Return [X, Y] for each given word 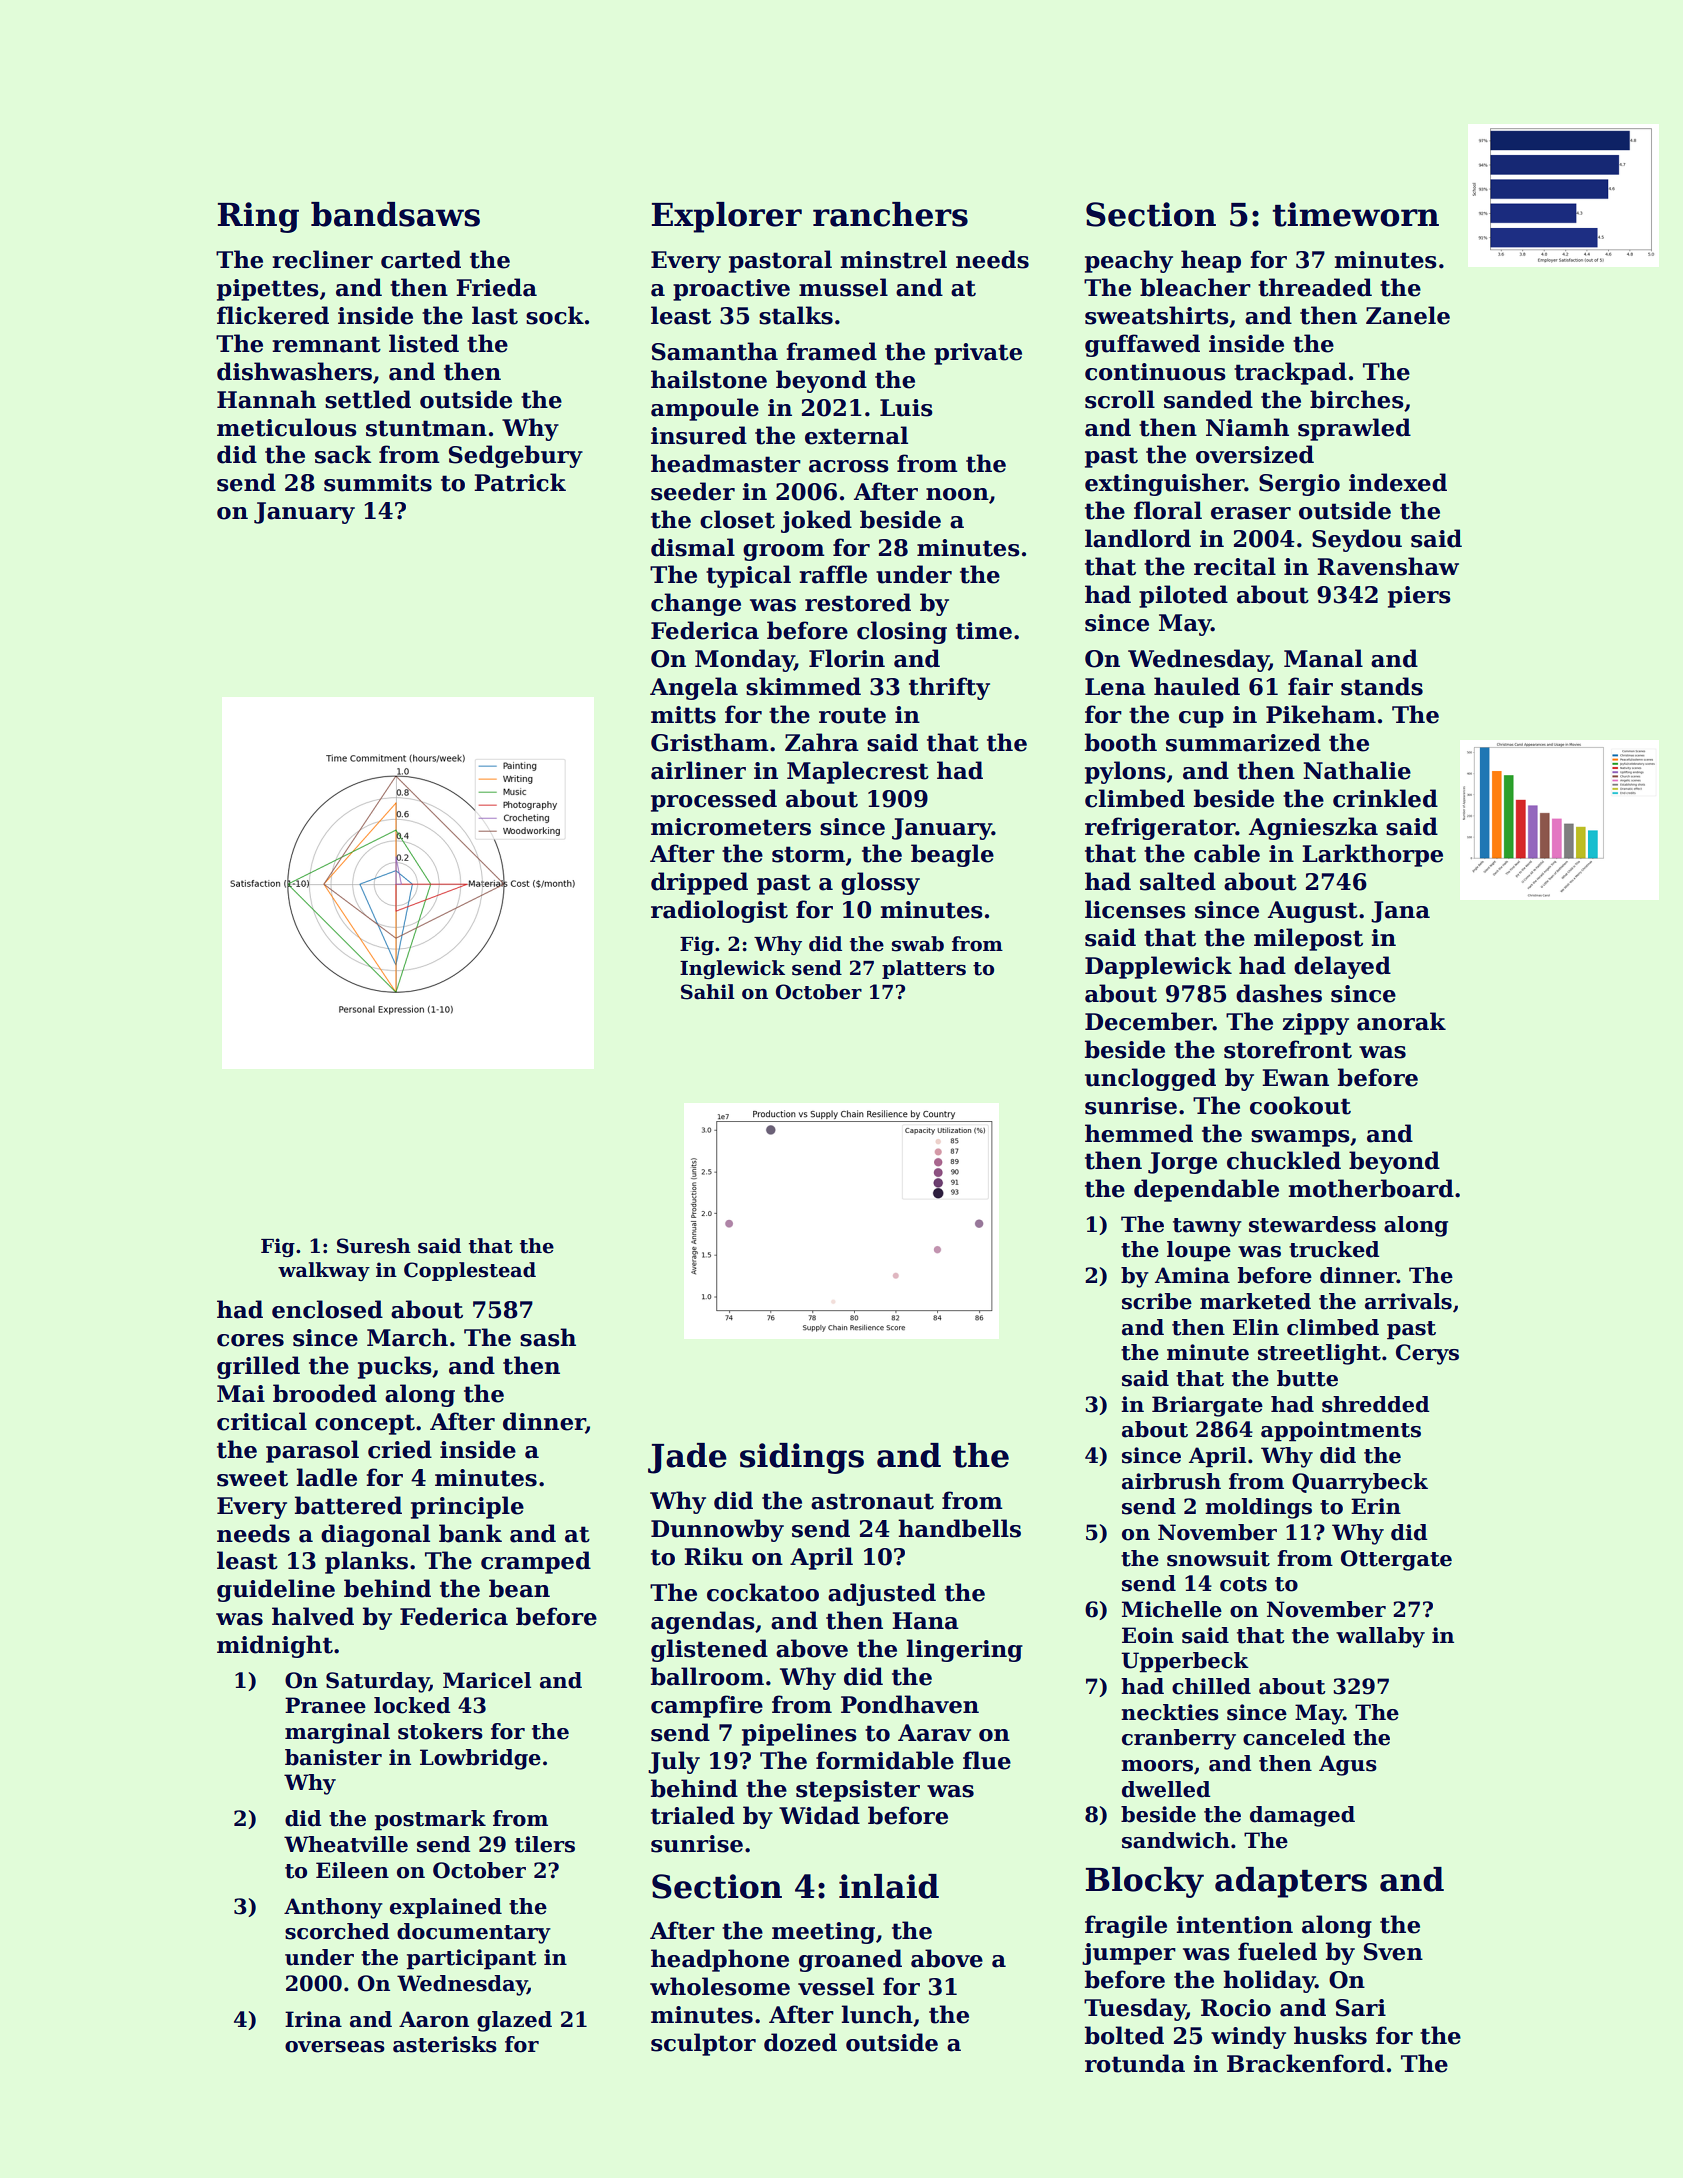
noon [957, 494]
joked [816, 521]
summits [378, 483]
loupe [1199, 1251]
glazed [514, 2021]
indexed [1398, 482]
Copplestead [470, 1271]
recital [1235, 566]
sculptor [703, 2044]
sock [555, 315]
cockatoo [763, 1592]
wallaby [1380, 1637]
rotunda [1135, 2063]
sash [548, 1337]
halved [313, 1616]
